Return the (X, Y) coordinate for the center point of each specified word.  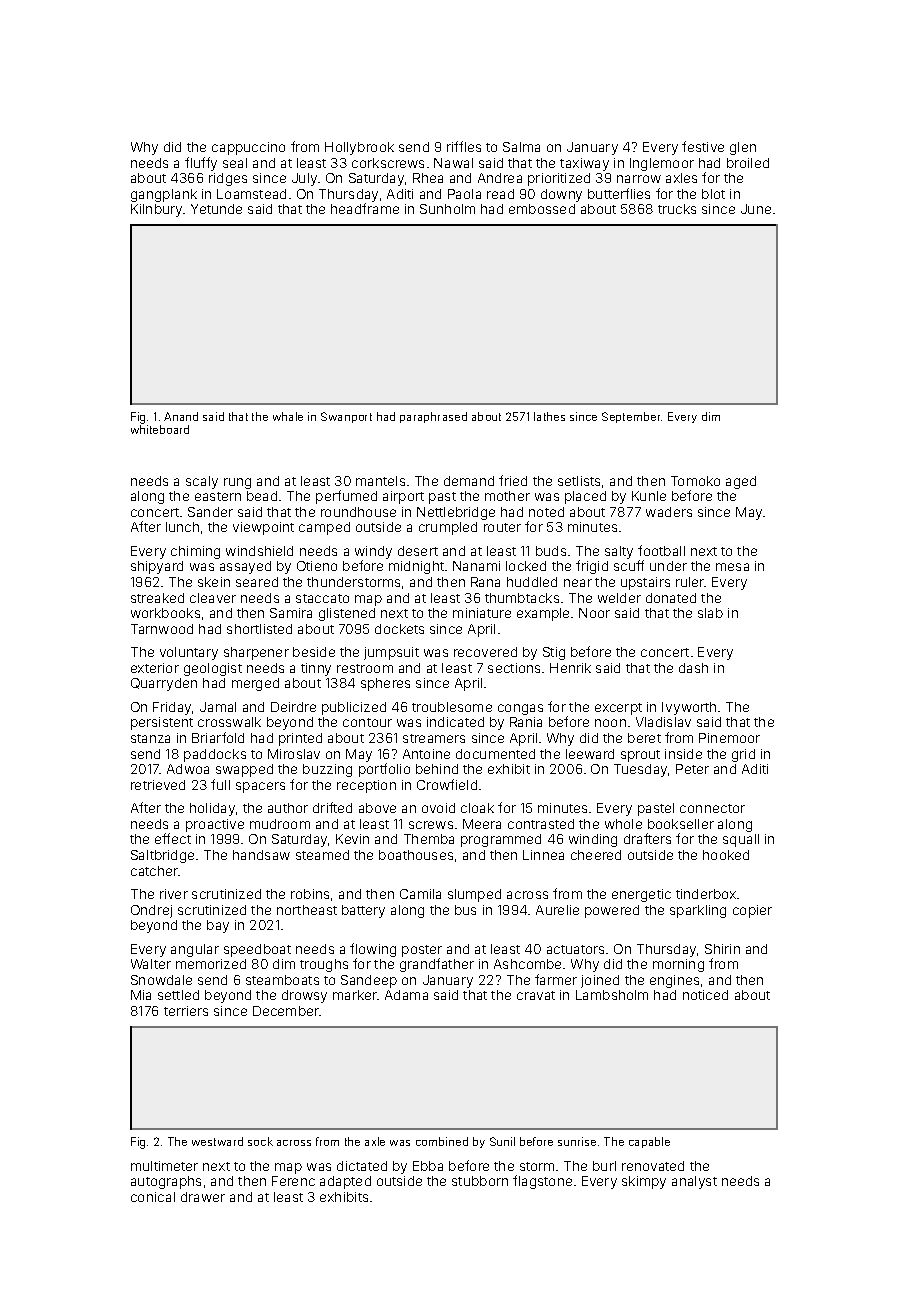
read (500, 194)
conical (153, 1197)
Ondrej (151, 911)
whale (288, 416)
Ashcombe (527, 964)
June (756, 209)
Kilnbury (157, 210)
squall (741, 840)
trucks (677, 209)
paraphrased (433, 417)
